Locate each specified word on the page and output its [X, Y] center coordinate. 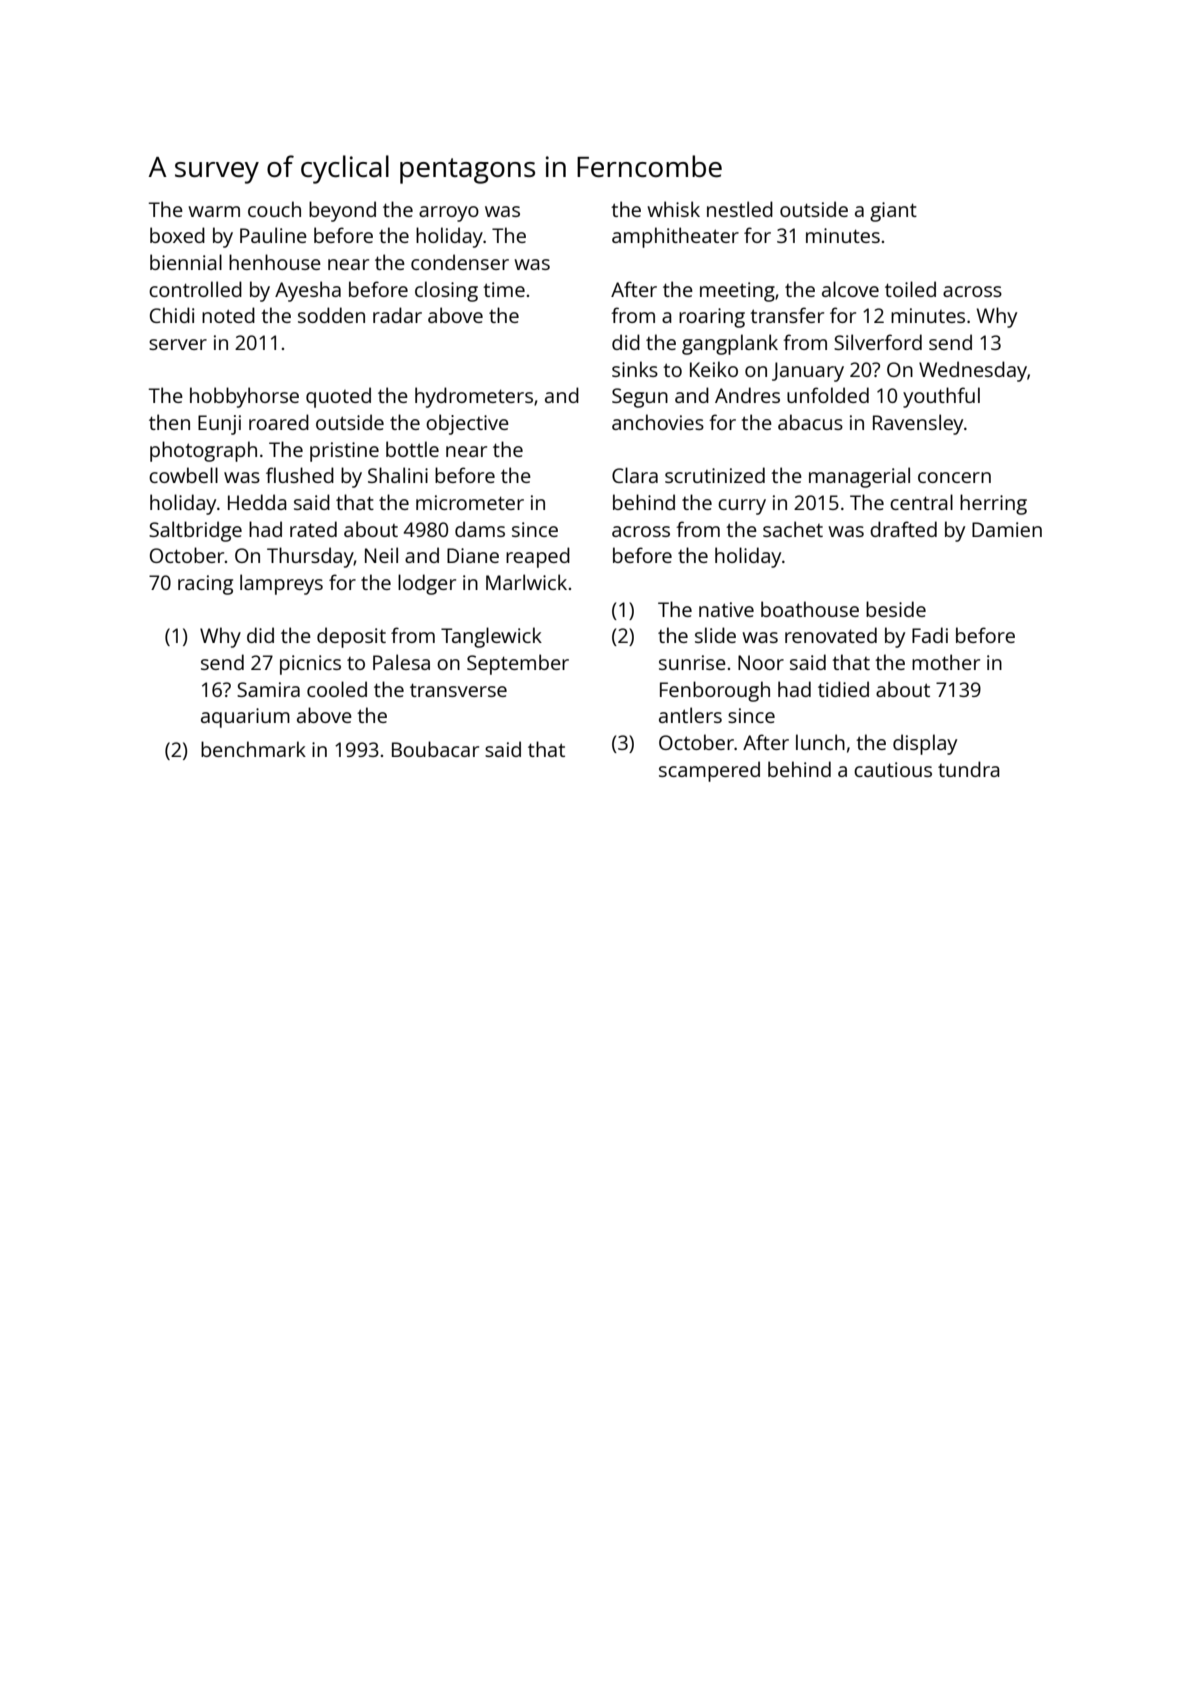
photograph [203, 451]
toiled [910, 289]
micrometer [470, 502]
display [925, 744]
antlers [690, 715]
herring [993, 504]
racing [205, 585]
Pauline [273, 235]
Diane [473, 555]
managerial [859, 477]
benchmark [253, 749]
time [504, 289]
